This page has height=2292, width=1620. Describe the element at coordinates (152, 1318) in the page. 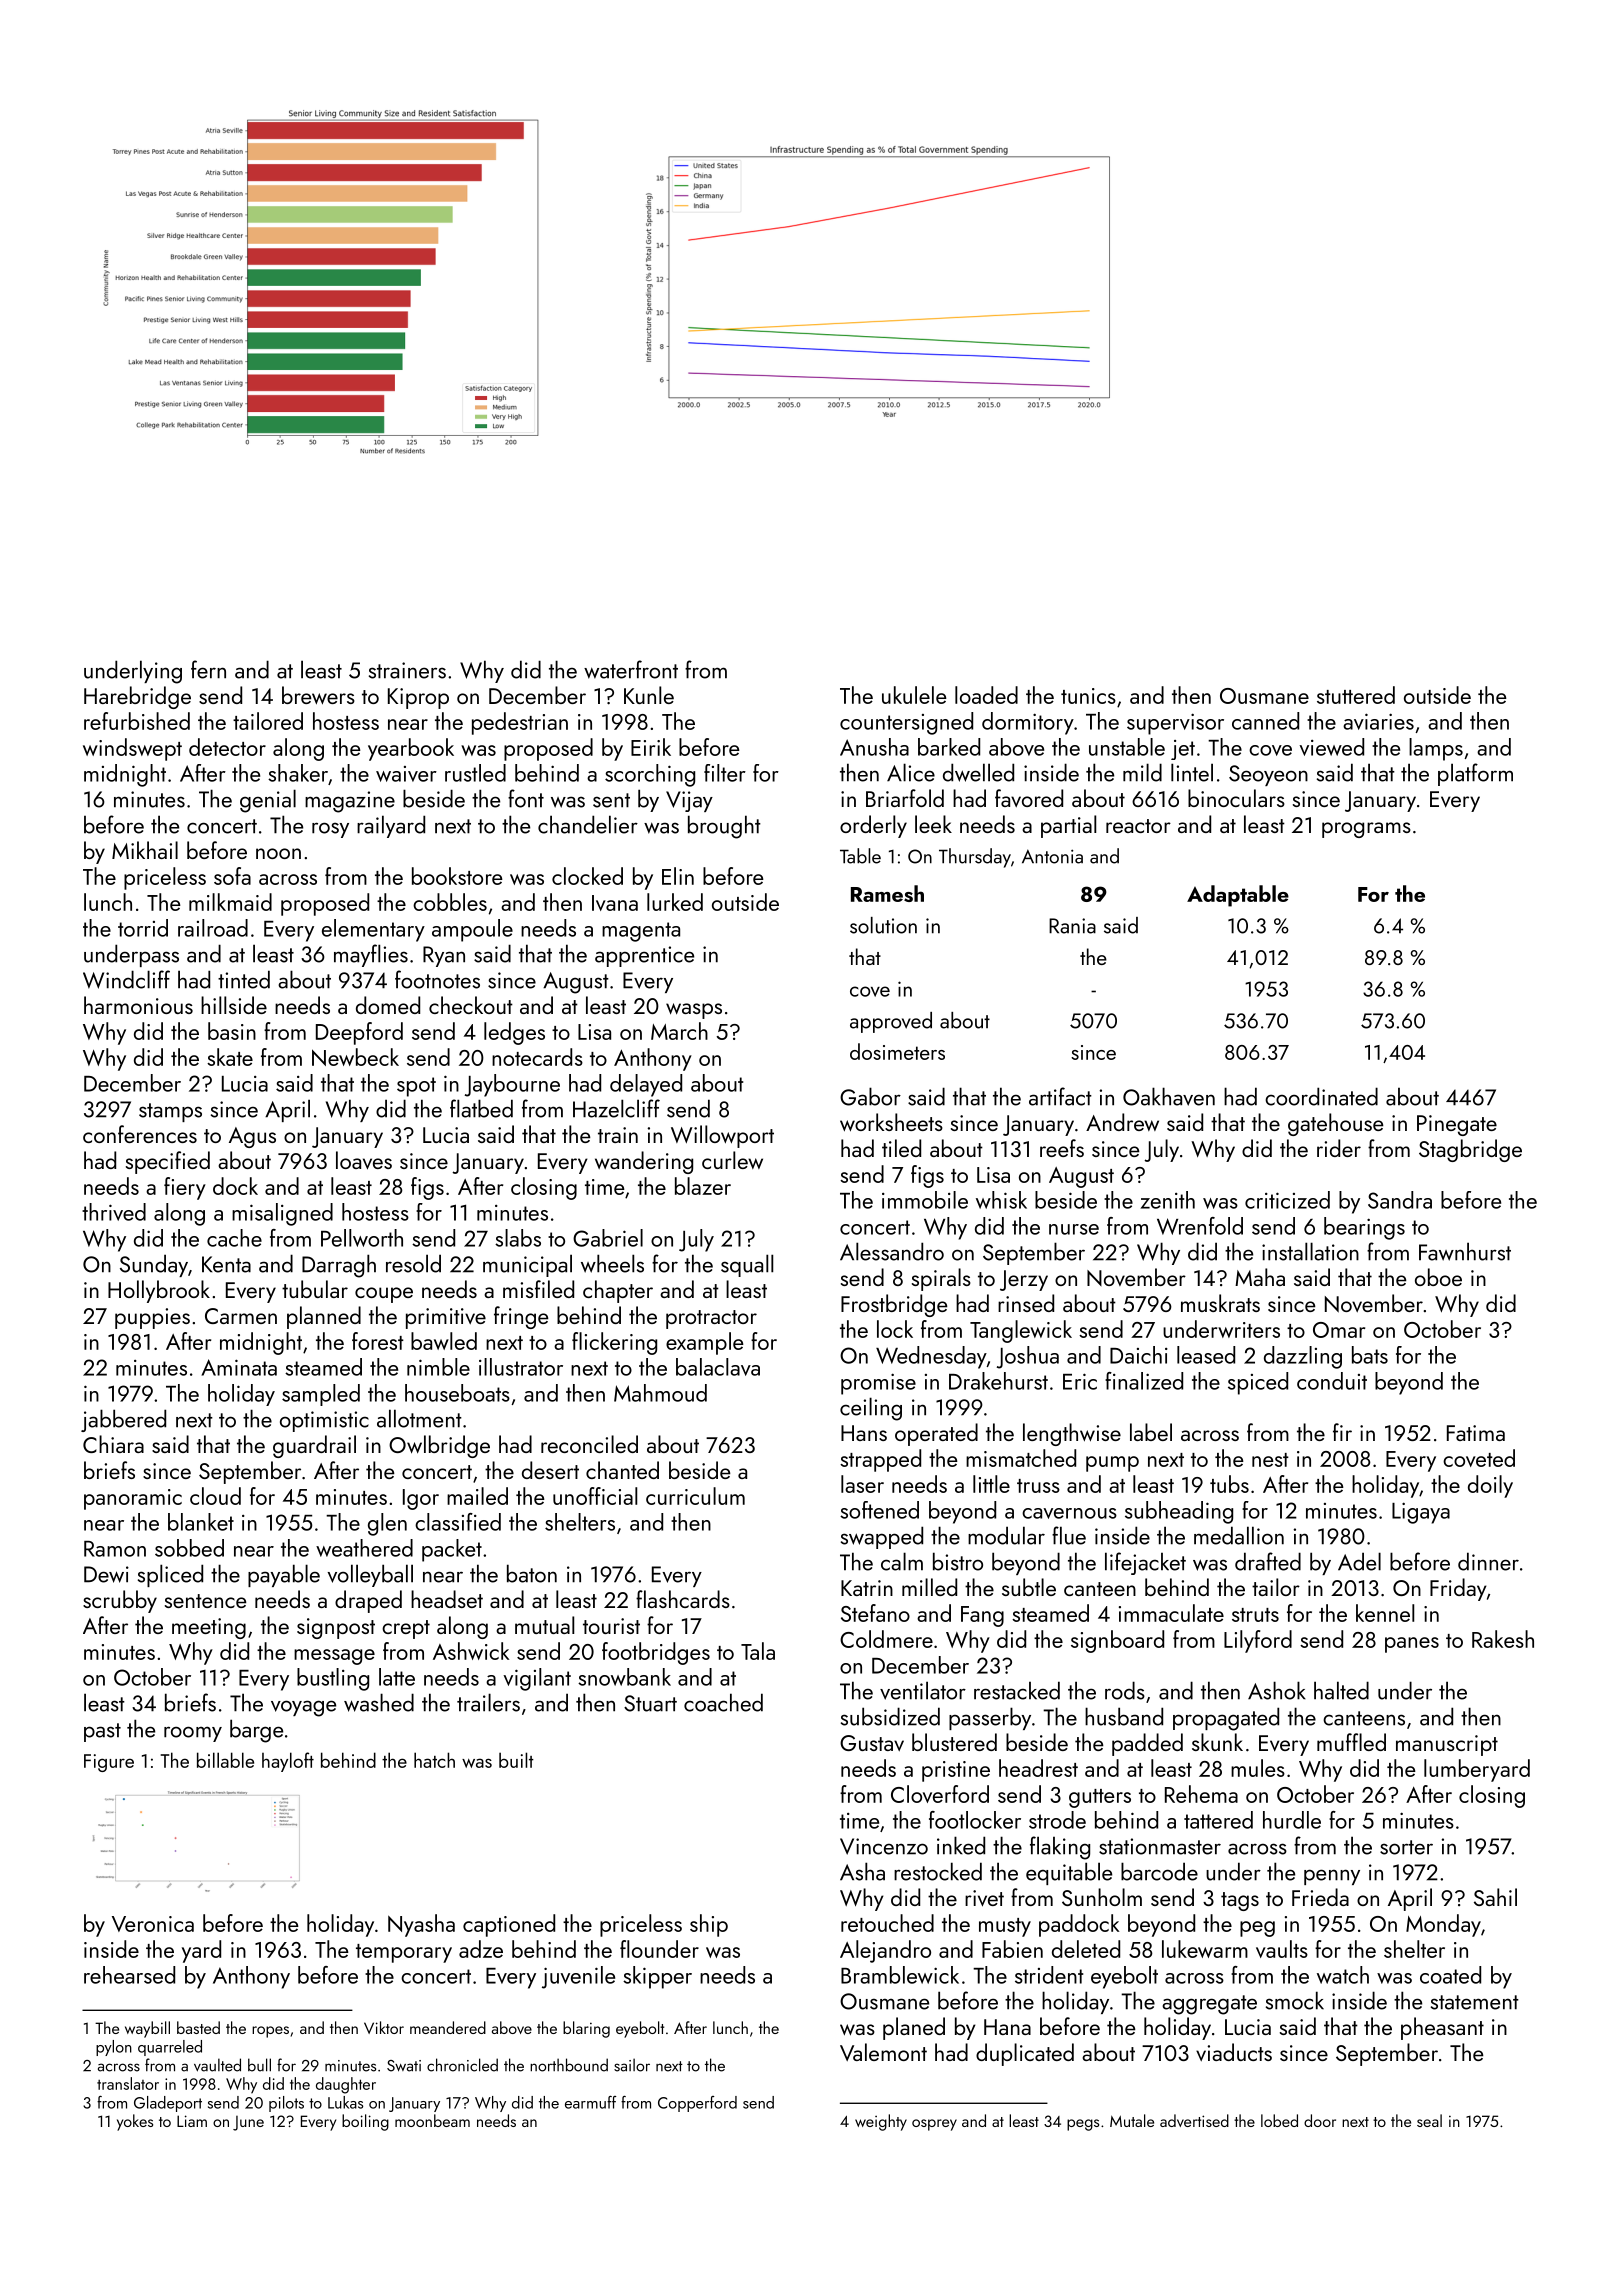

I see `puppies` at that location.
